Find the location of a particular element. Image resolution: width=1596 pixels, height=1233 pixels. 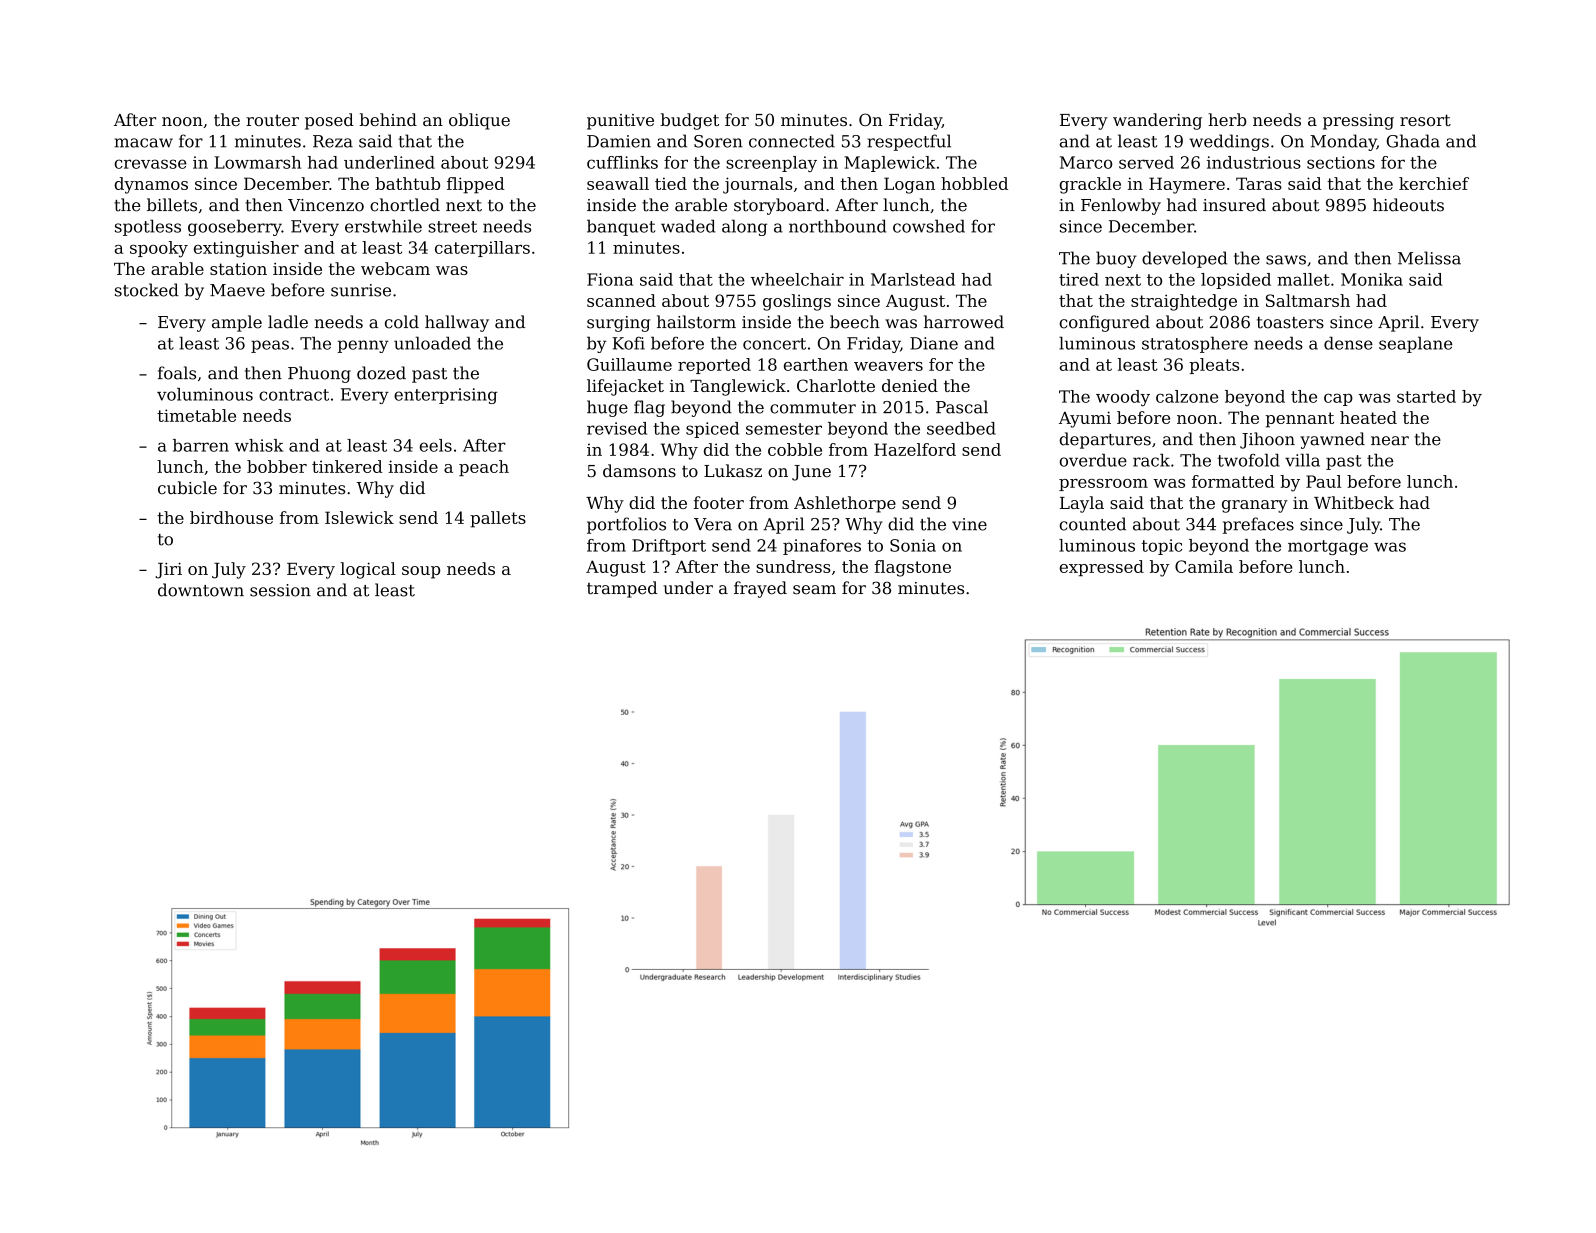

router is located at coordinates (272, 120).
